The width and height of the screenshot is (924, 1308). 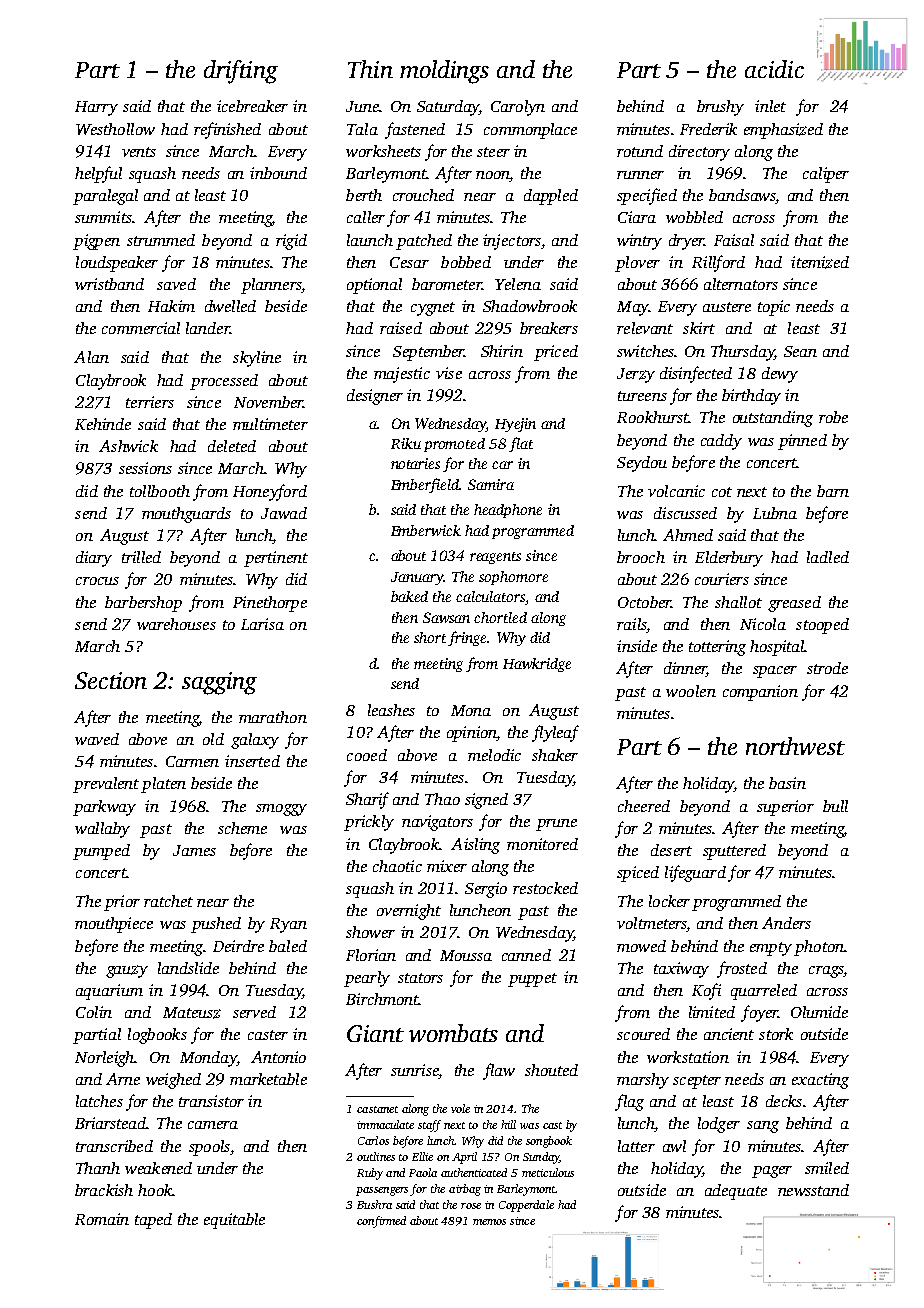 I want to click on monitored, so click(x=542, y=844).
